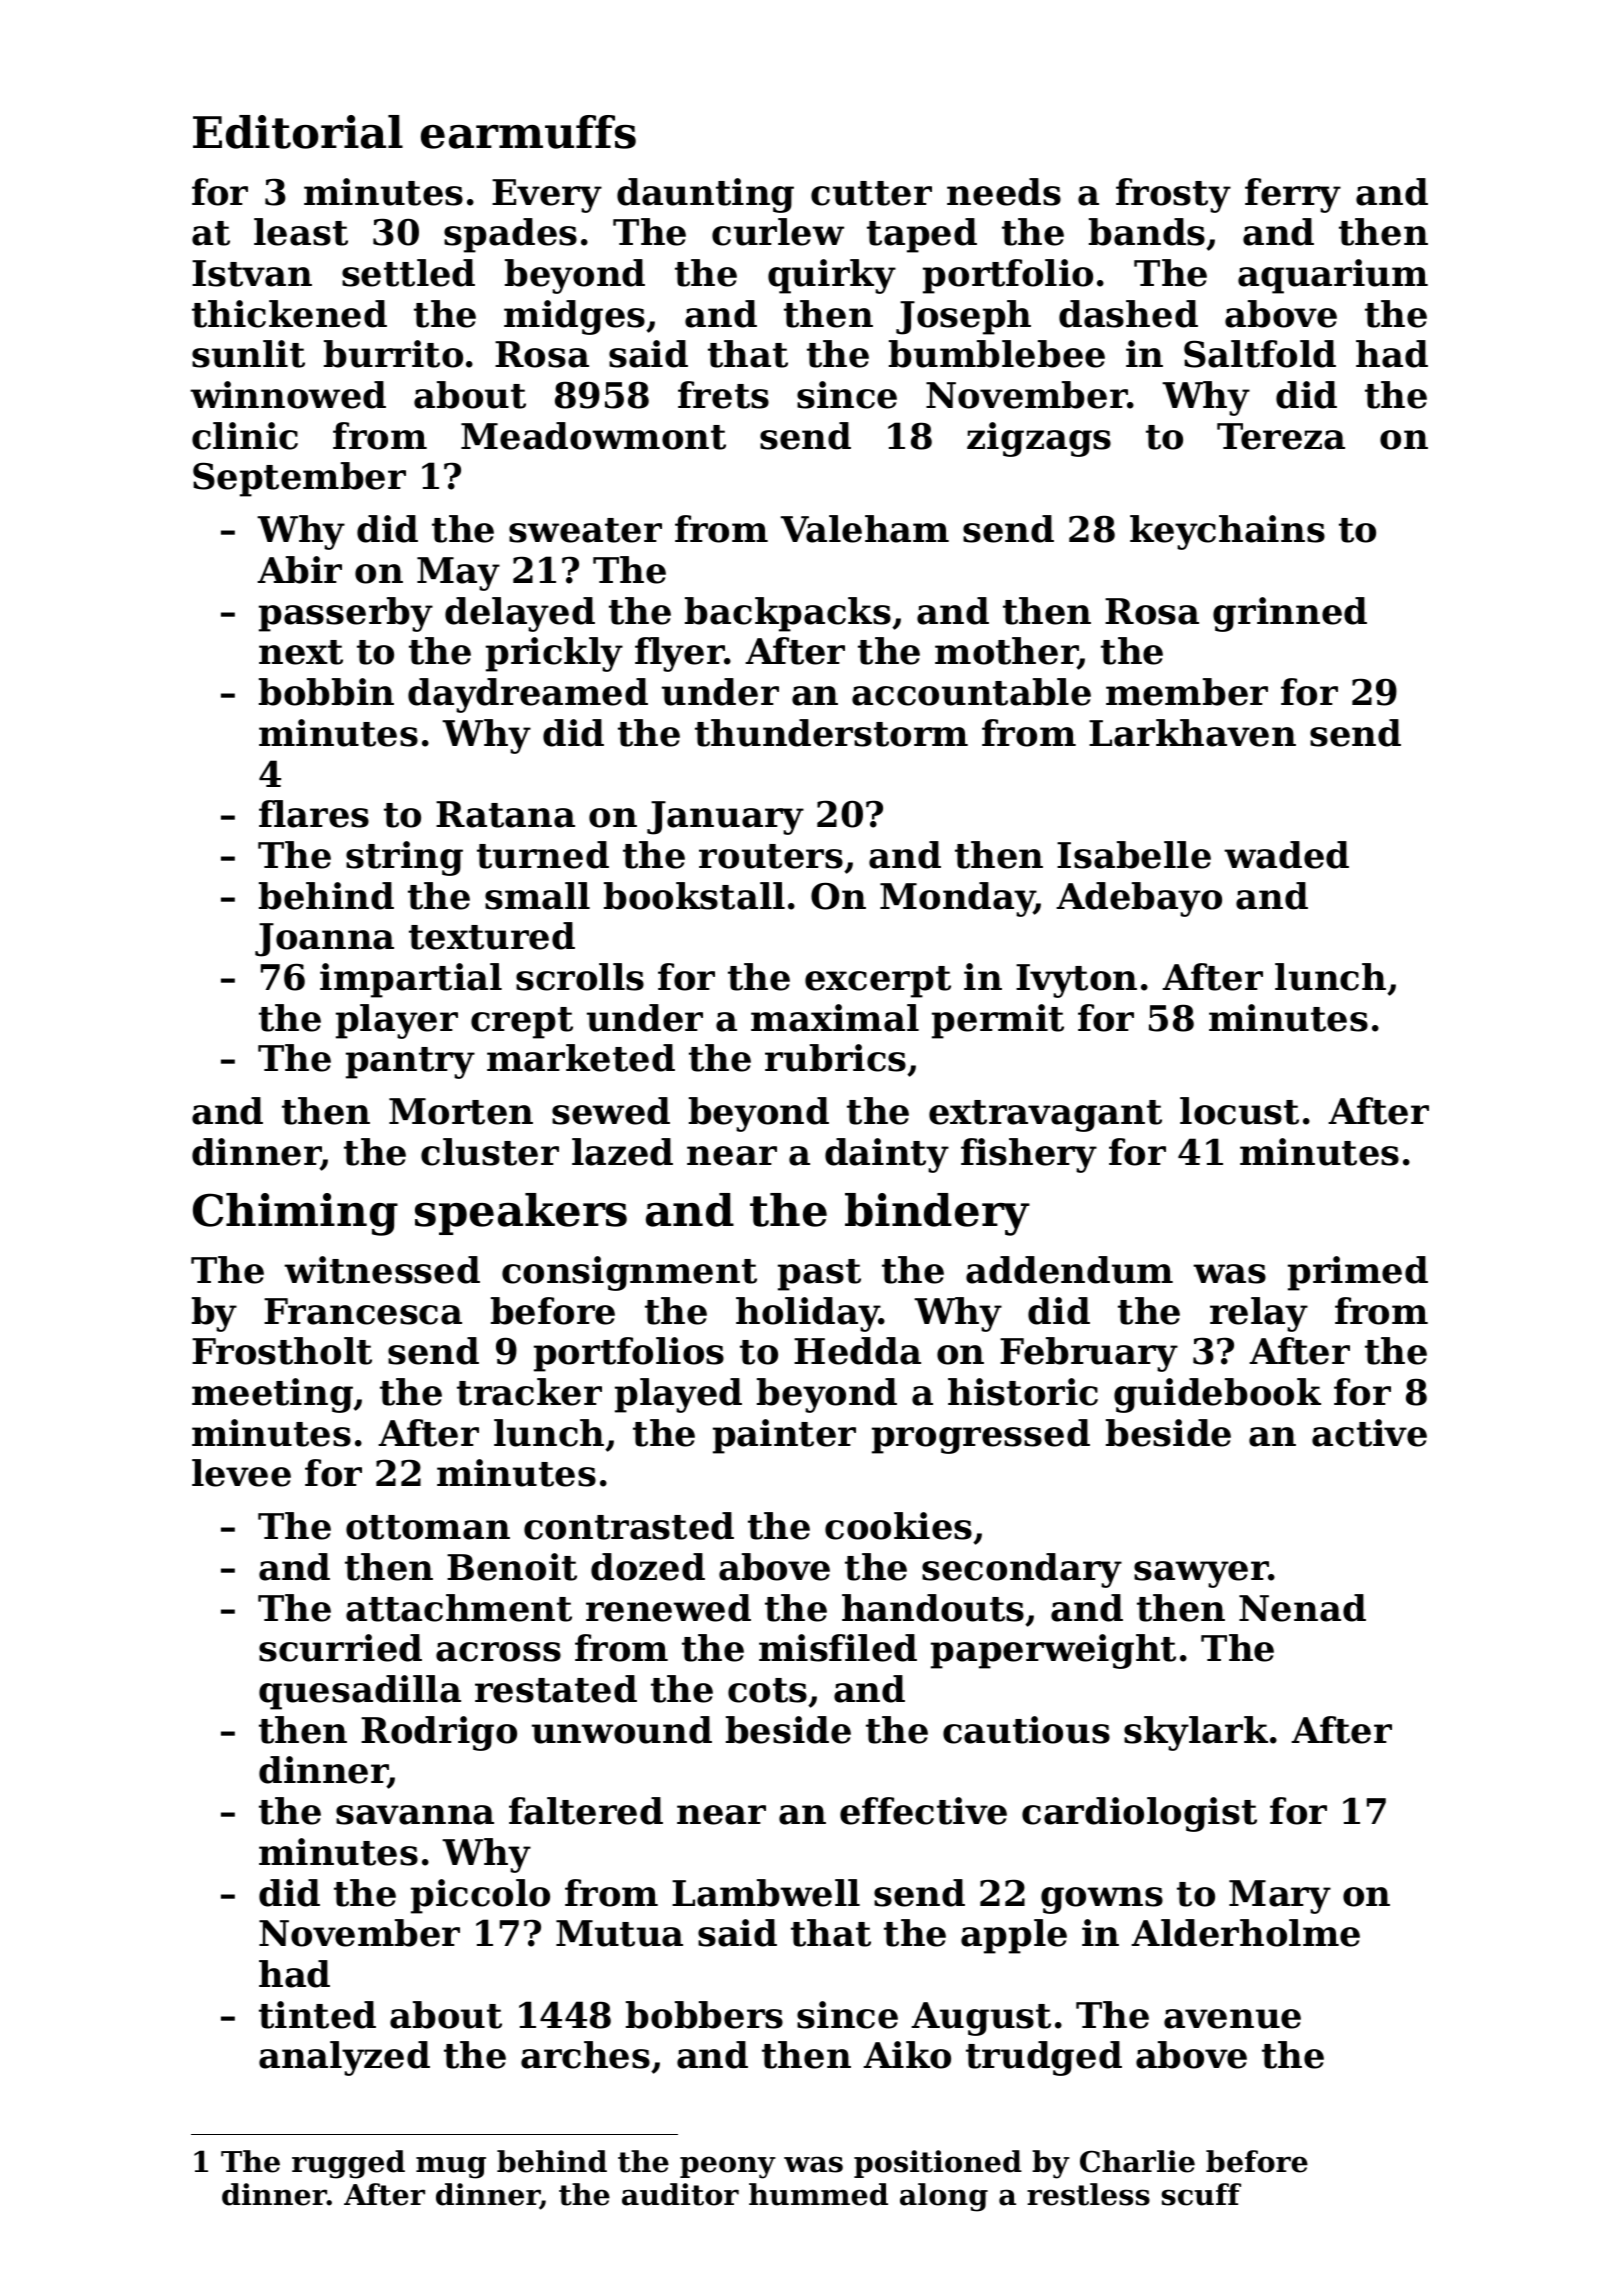  I want to click on active, so click(1369, 1433).
